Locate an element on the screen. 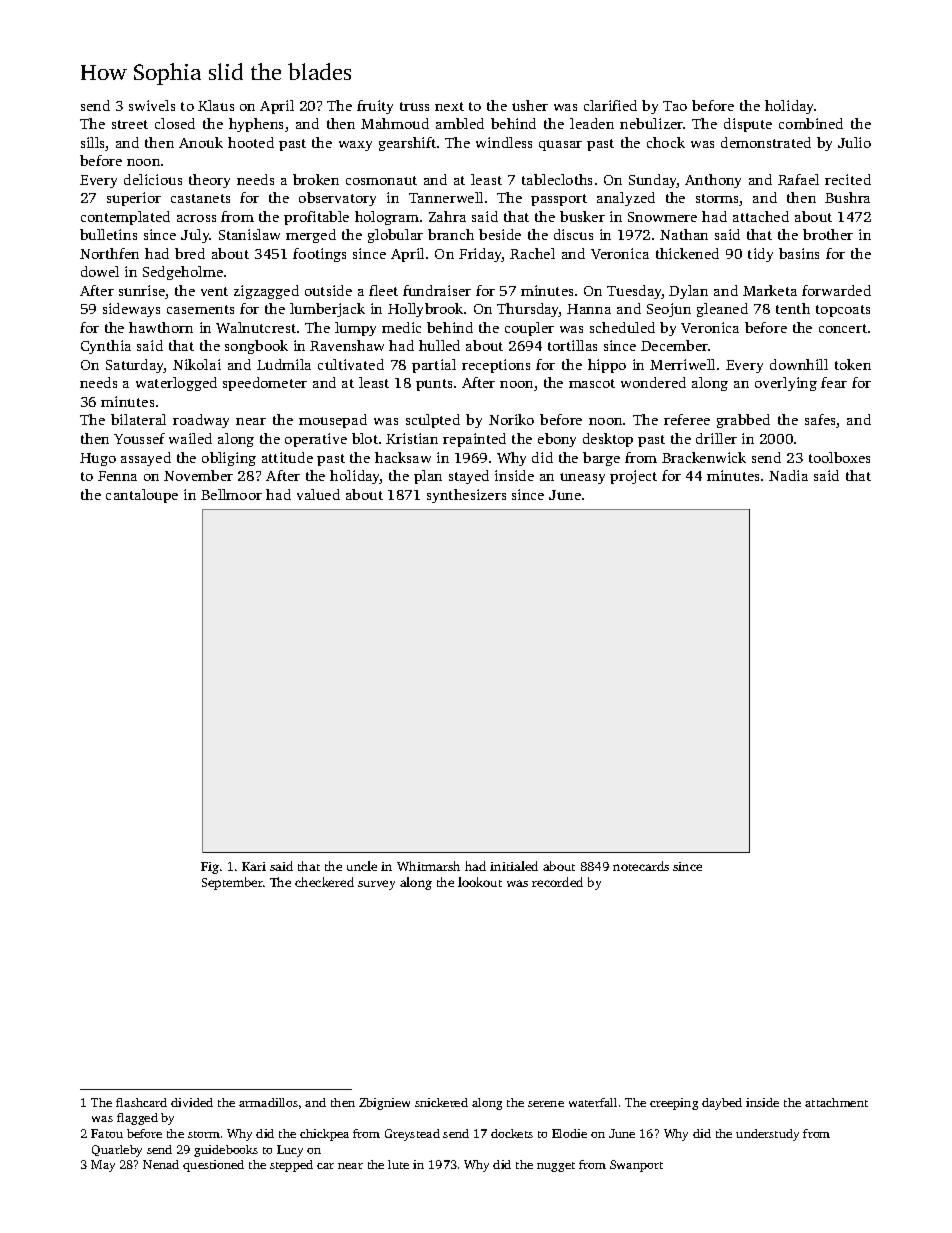 This screenshot has width=952, height=1233. Swanport is located at coordinates (636, 1166).
